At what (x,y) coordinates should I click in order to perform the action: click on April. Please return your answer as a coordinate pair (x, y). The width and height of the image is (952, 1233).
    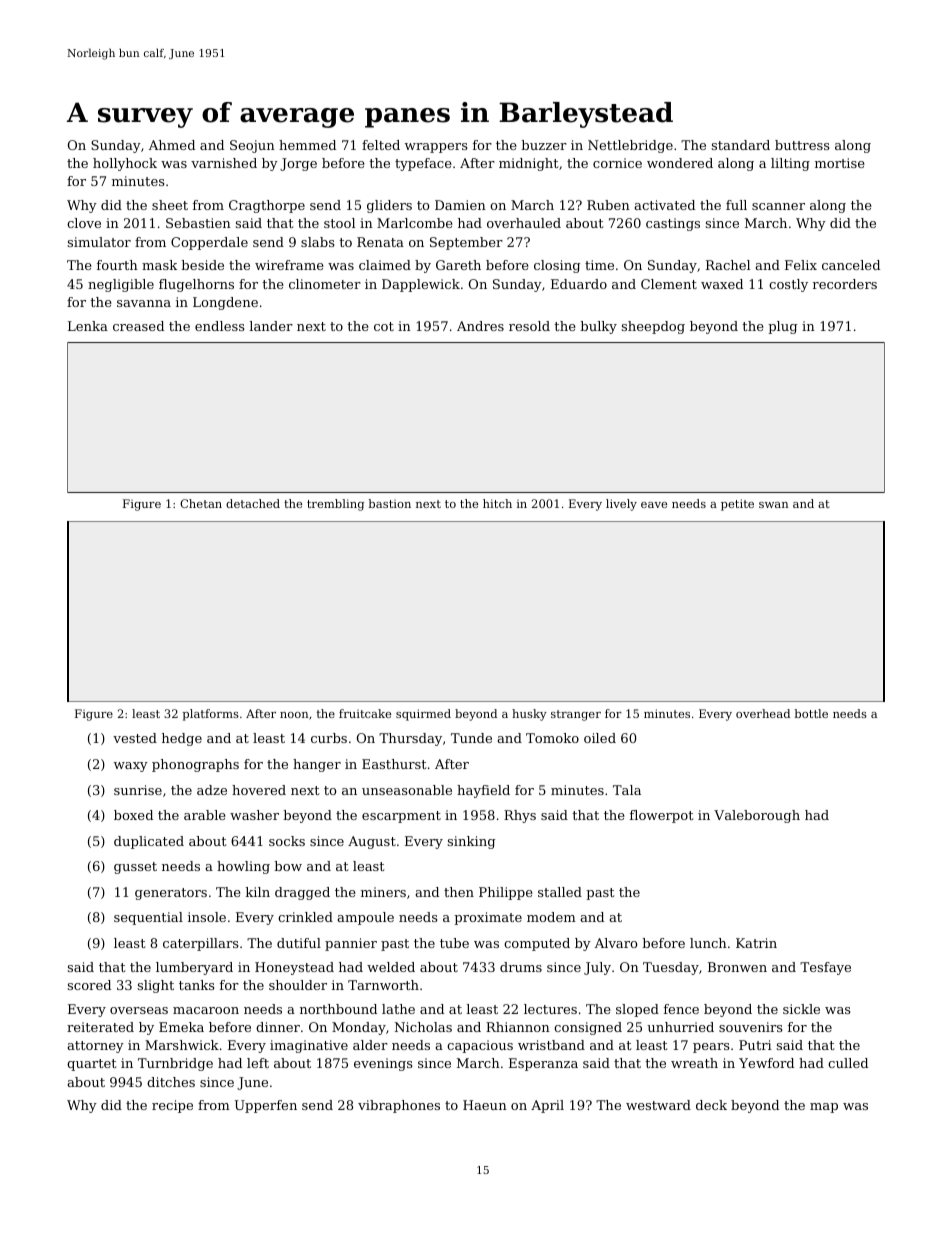
    Looking at the image, I should click on (547, 1106).
